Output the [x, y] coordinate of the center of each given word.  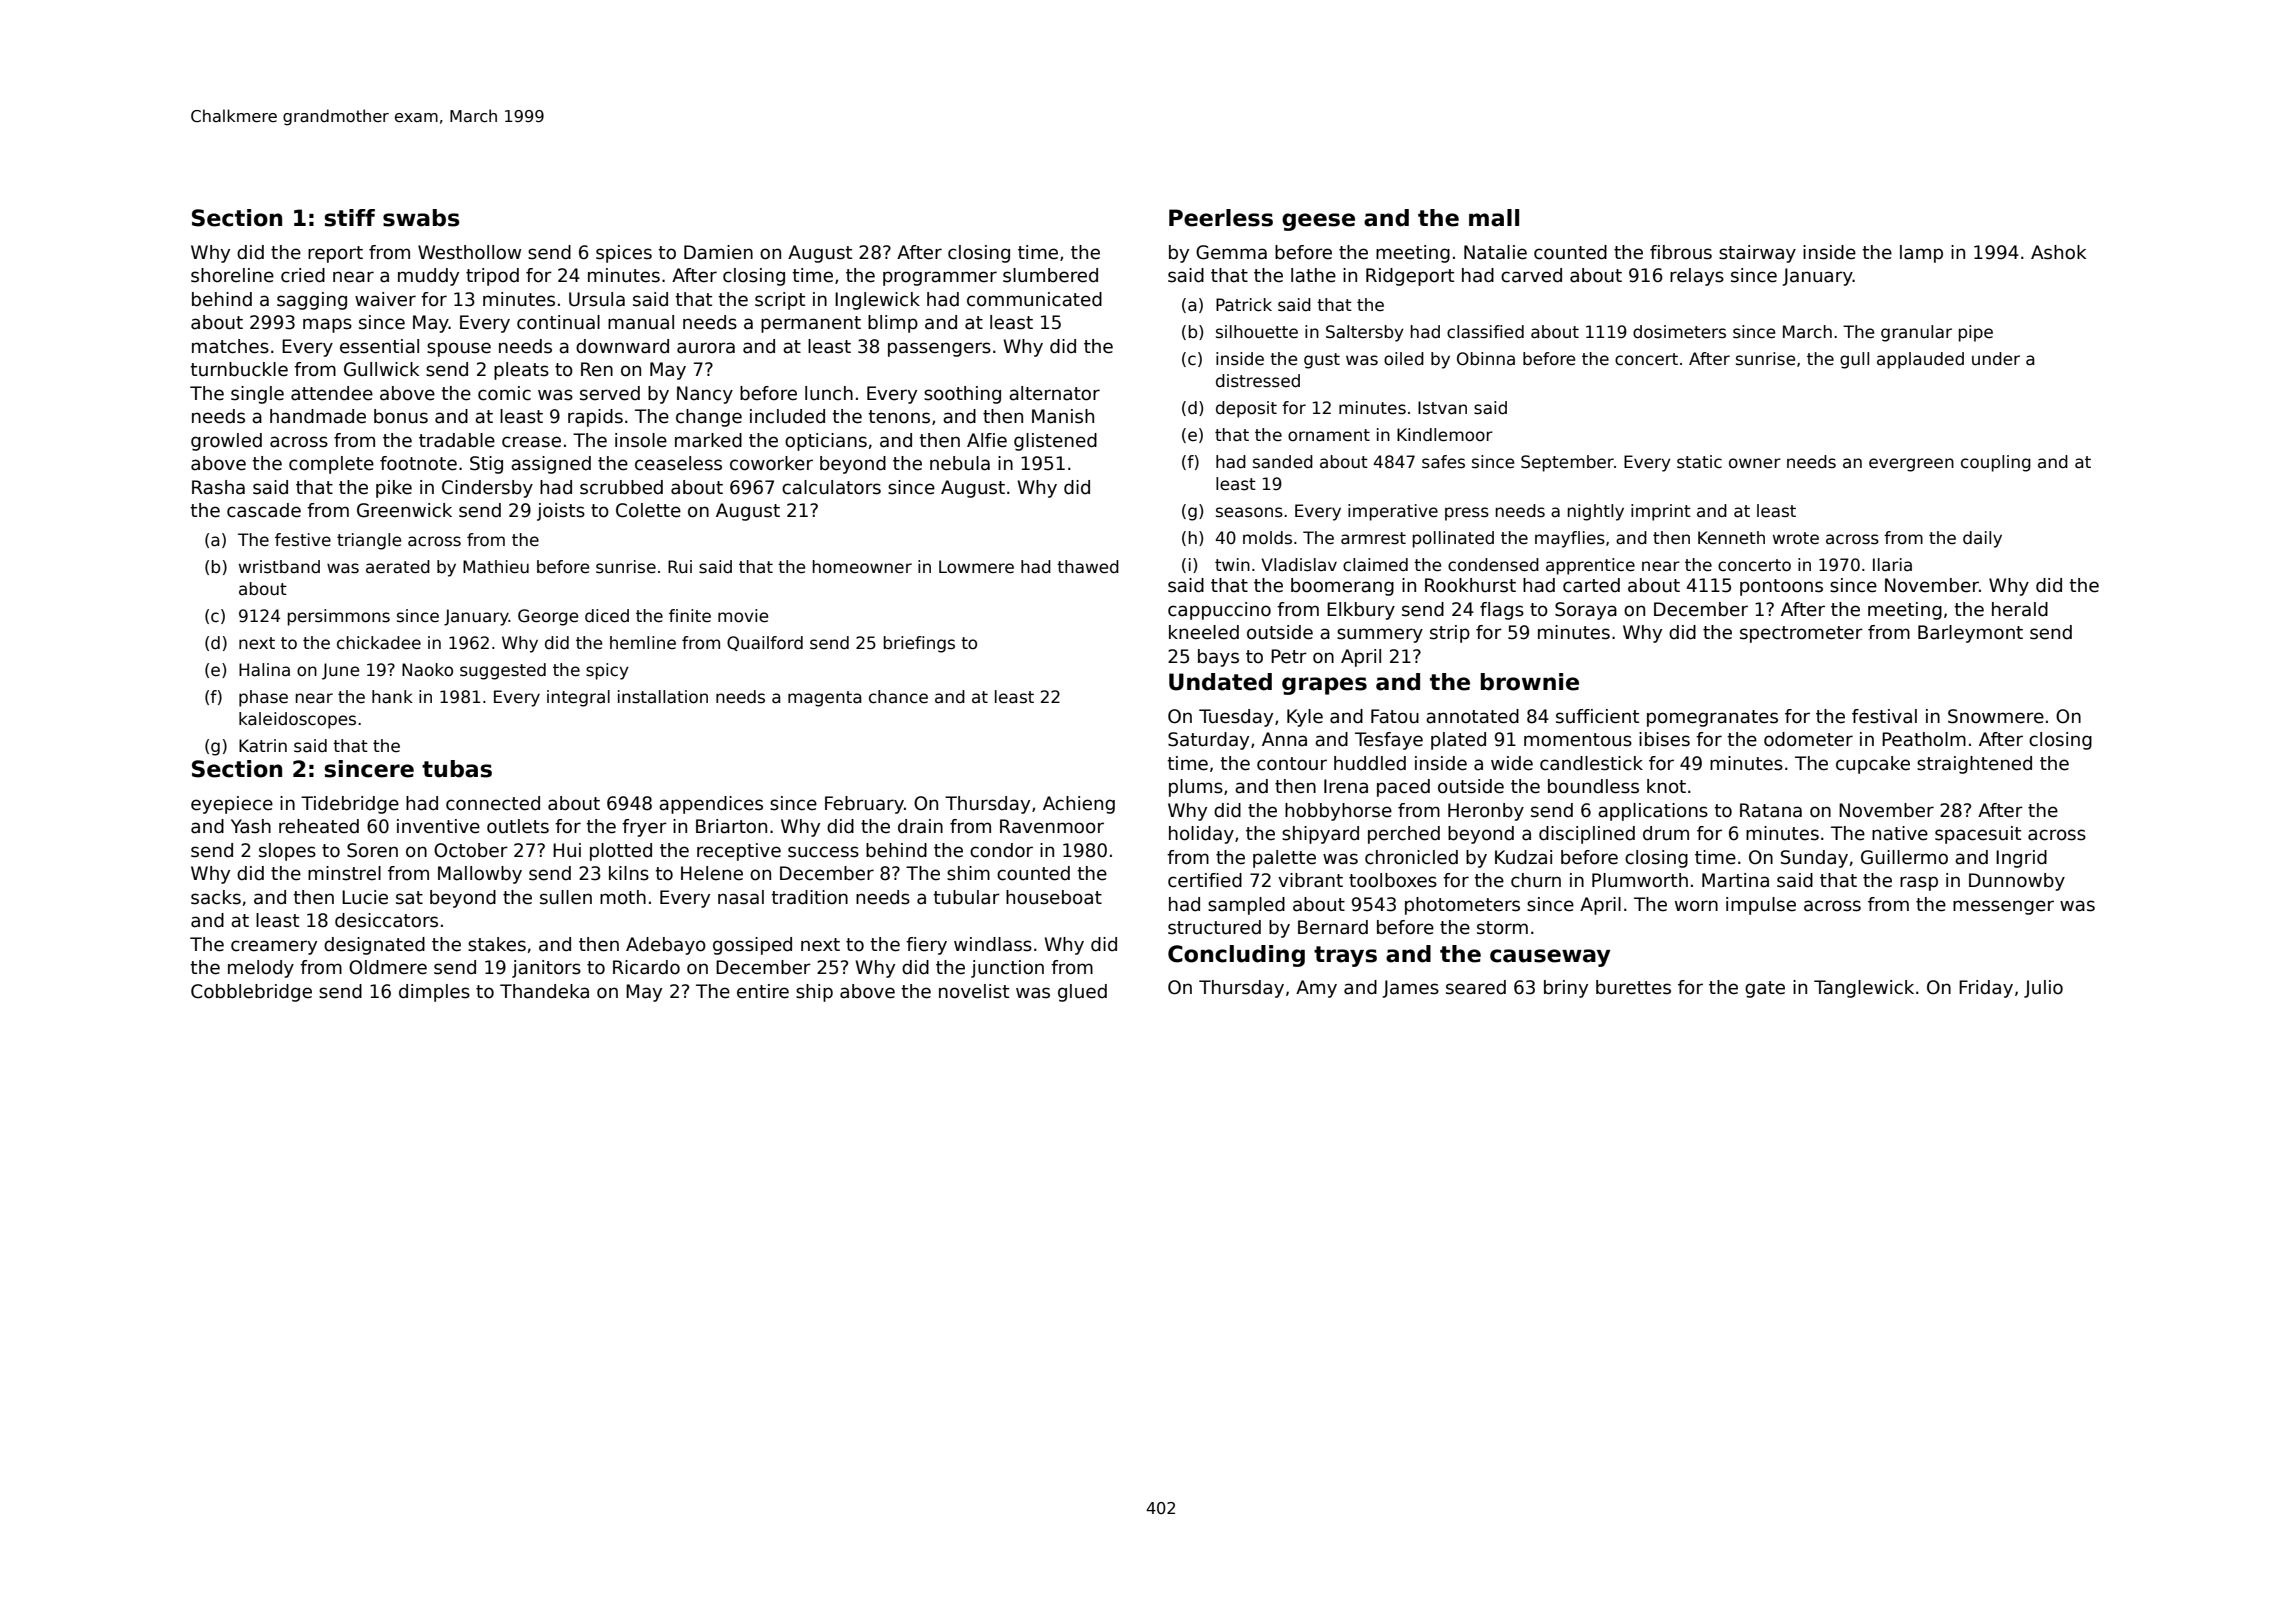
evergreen [1911, 465]
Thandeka [544, 991]
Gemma [1231, 252]
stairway [1757, 254]
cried [303, 275]
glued [1082, 993]
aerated [398, 567]
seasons [1249, 512]
